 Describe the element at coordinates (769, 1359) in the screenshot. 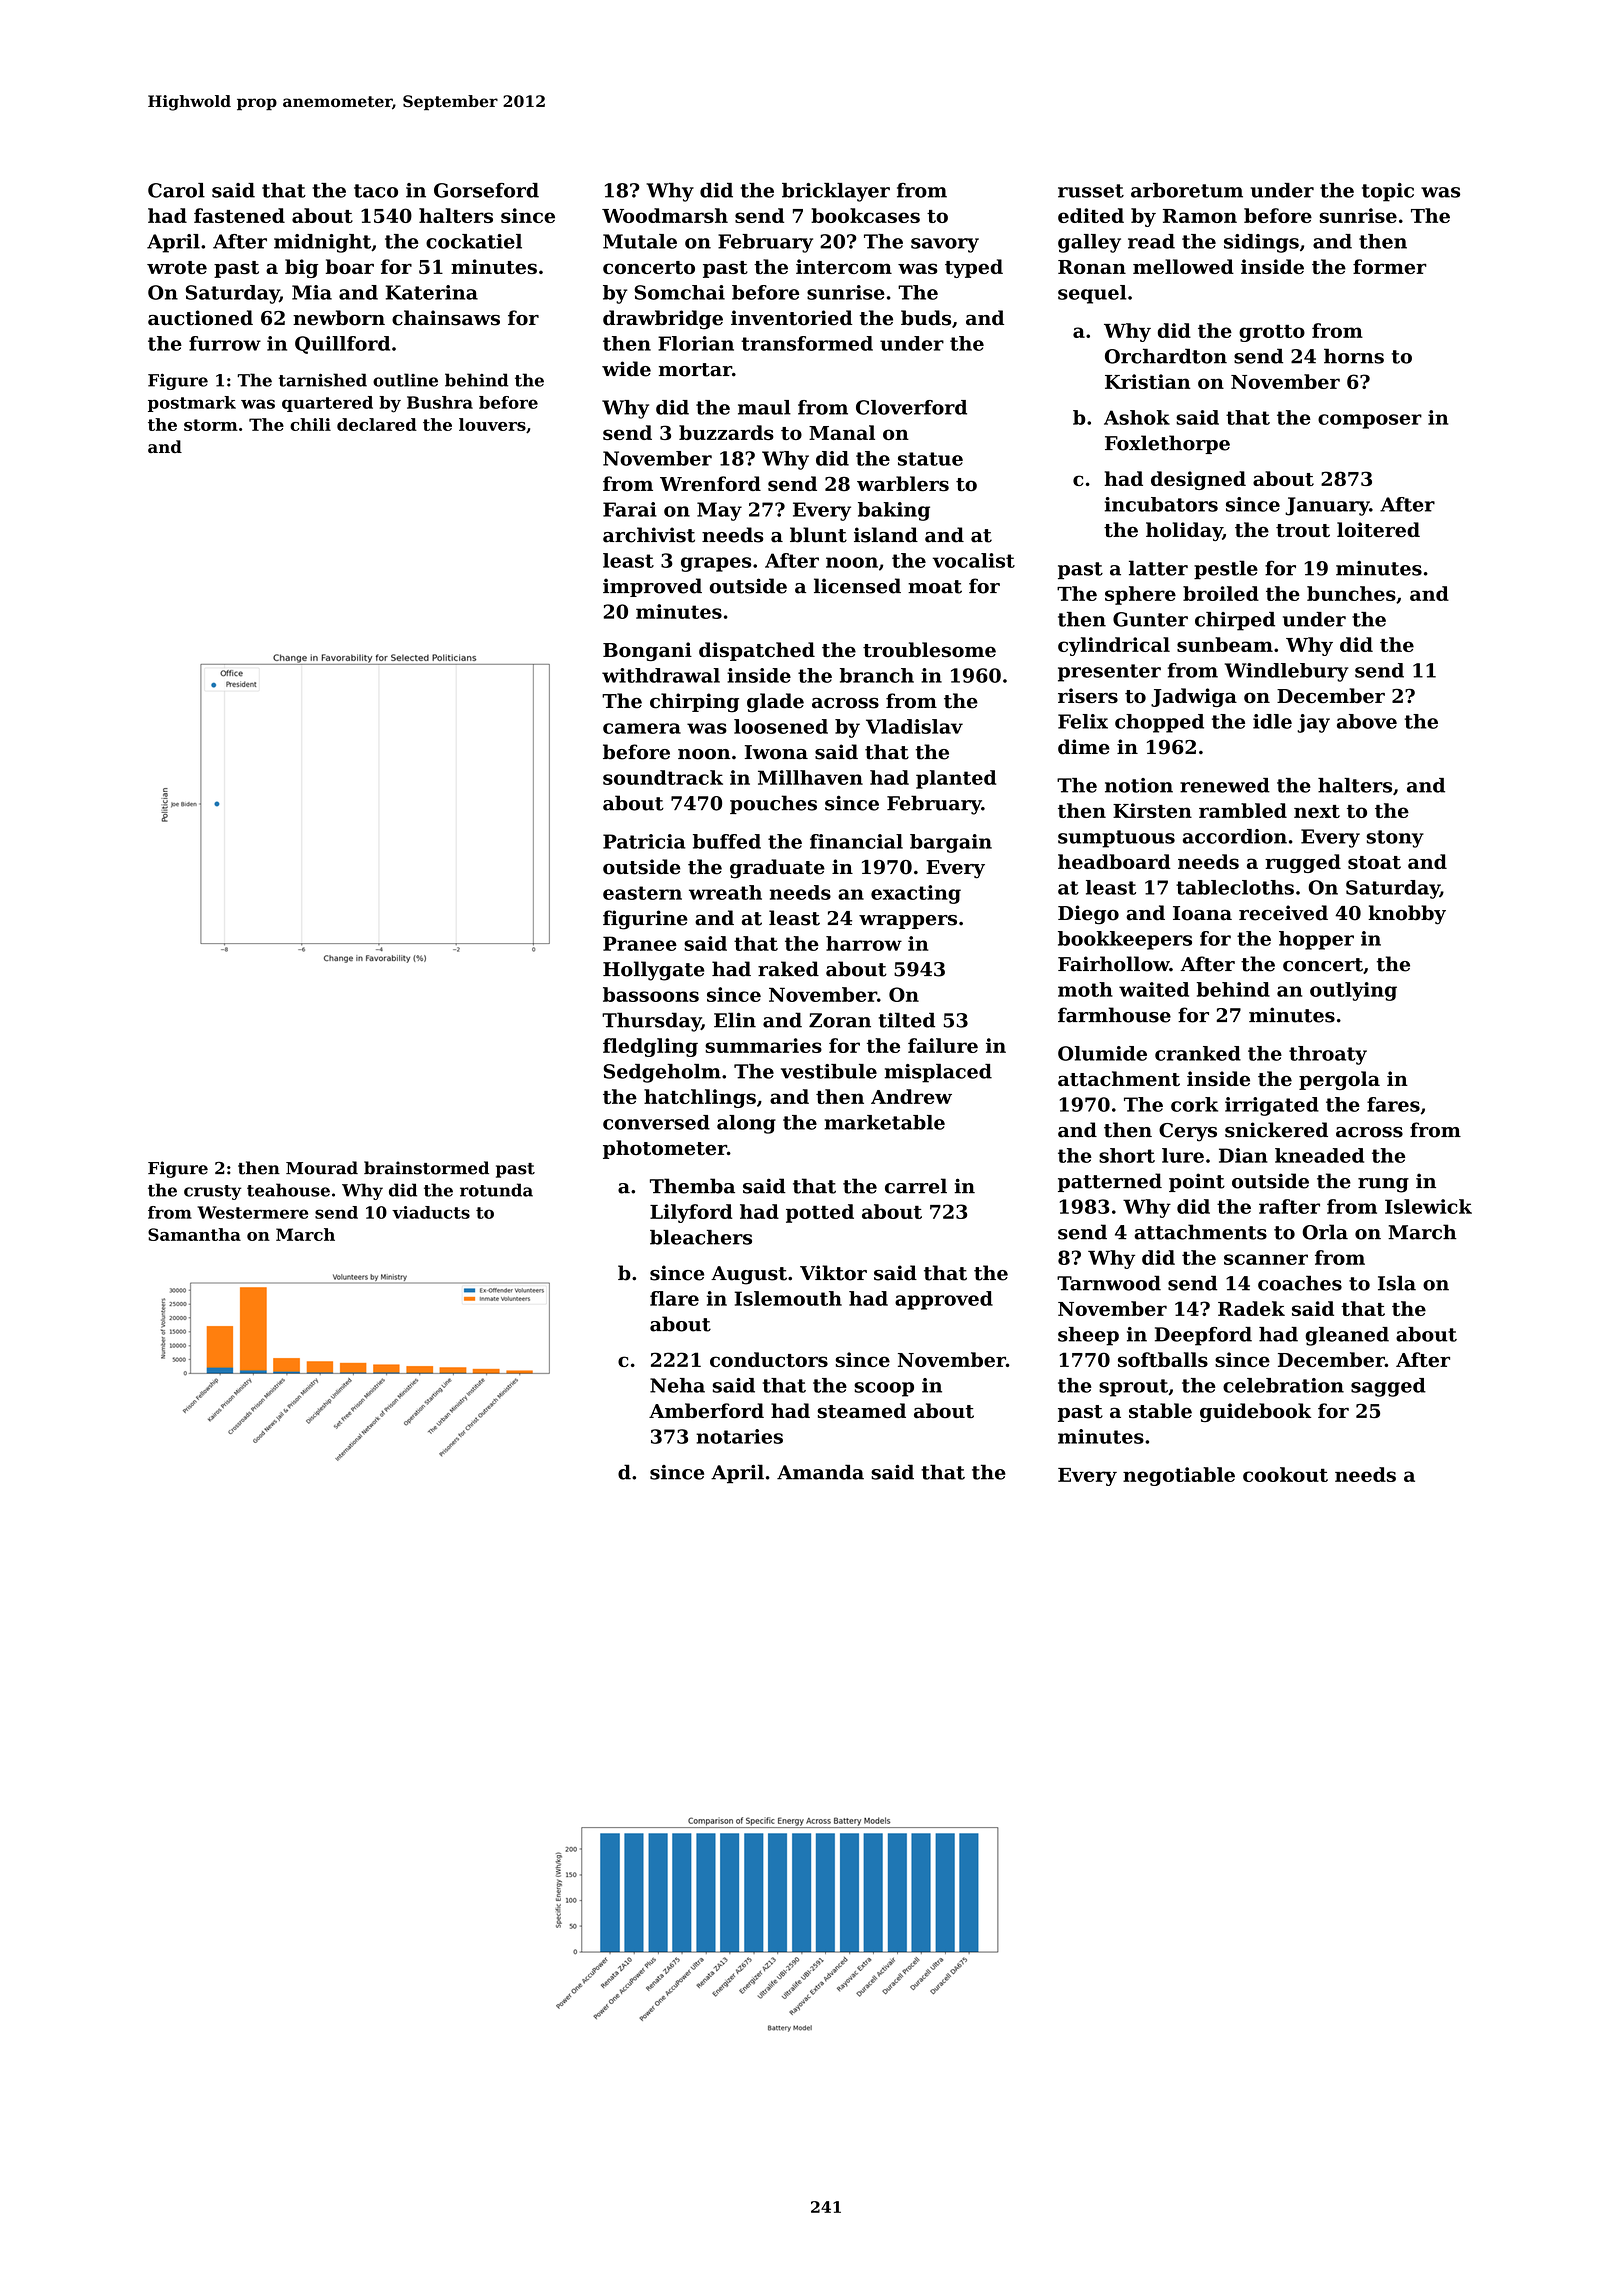

I see `conductors` at that location.
